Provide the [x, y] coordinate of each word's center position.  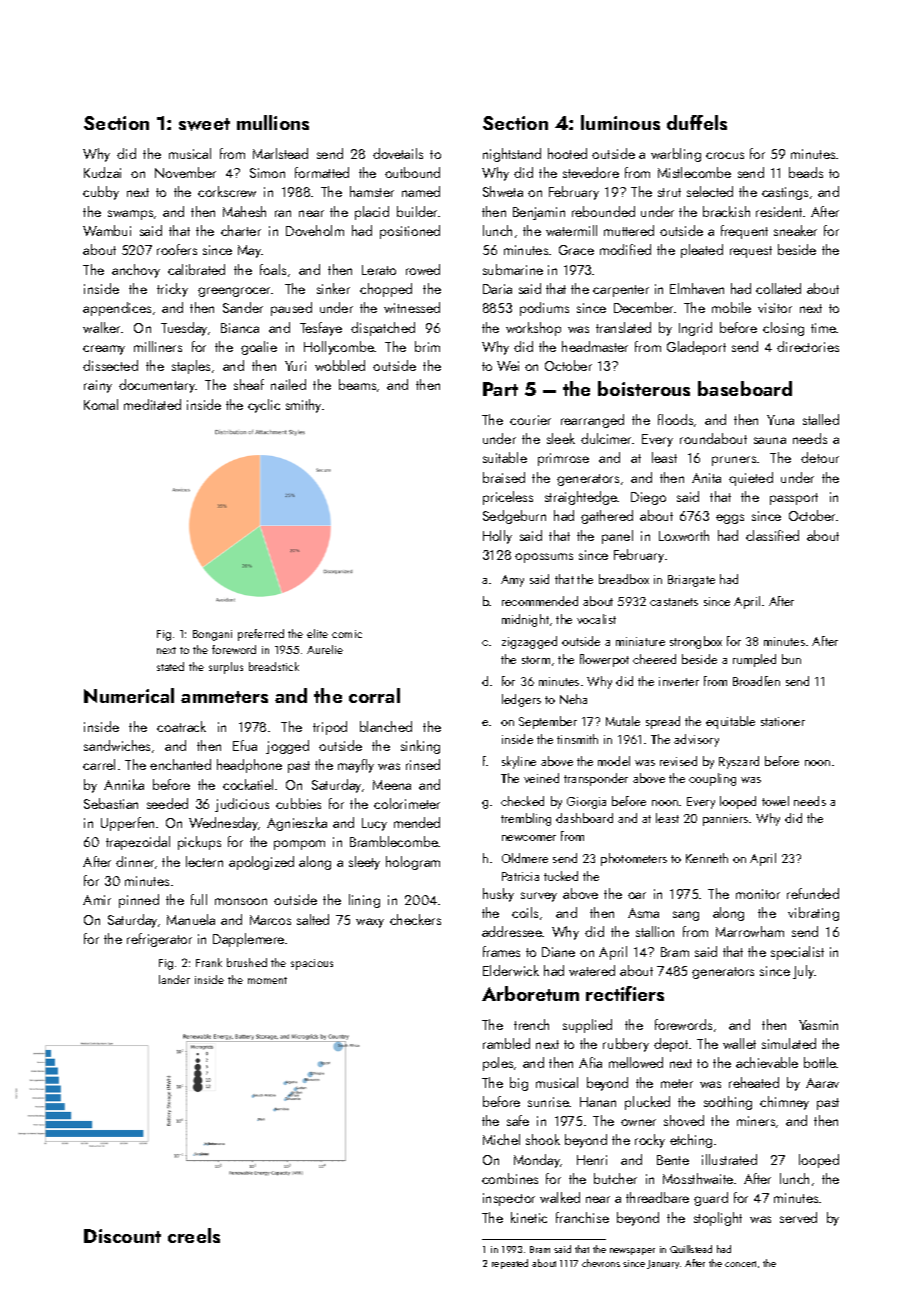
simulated [789, 1043]
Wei [508, 366]
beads [806, 172]
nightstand [512, 155]
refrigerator [159, 940]
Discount [122, 1236]
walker [101, 327]
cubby [101, 193]
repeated [510, 1264]
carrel [99, 764]
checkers [415, 919]
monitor [758, 894]
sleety [364, 863]
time [824, 328]
